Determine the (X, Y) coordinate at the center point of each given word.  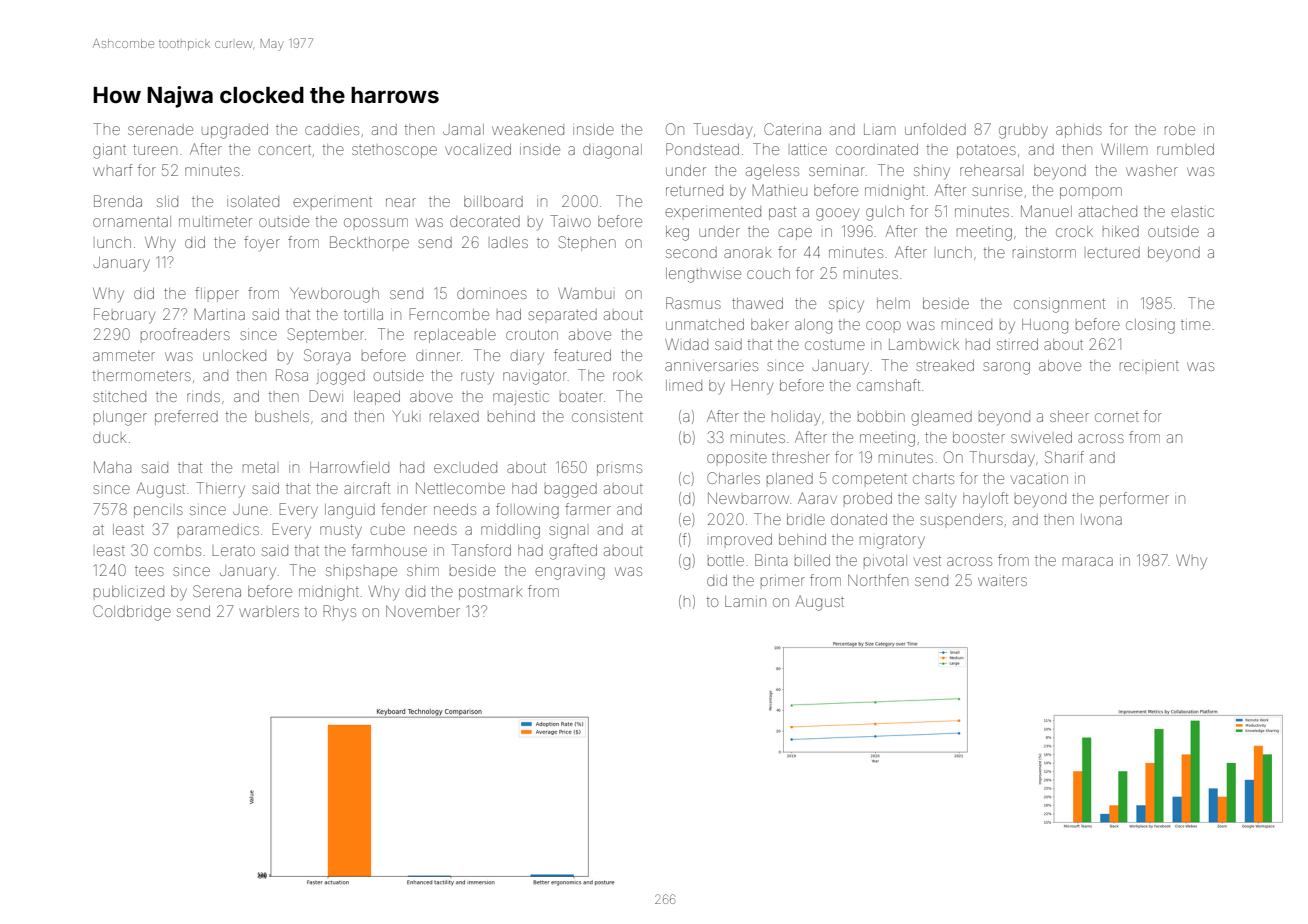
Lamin (745, 601)
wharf (112, 170)
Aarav (817, 498)
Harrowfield (349, 467)
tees (149, 571)
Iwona (1101, 519)
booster (979, 437)
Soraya (327, 356)
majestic (521, 398)
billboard (493, 201)
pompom (1091, 193)
